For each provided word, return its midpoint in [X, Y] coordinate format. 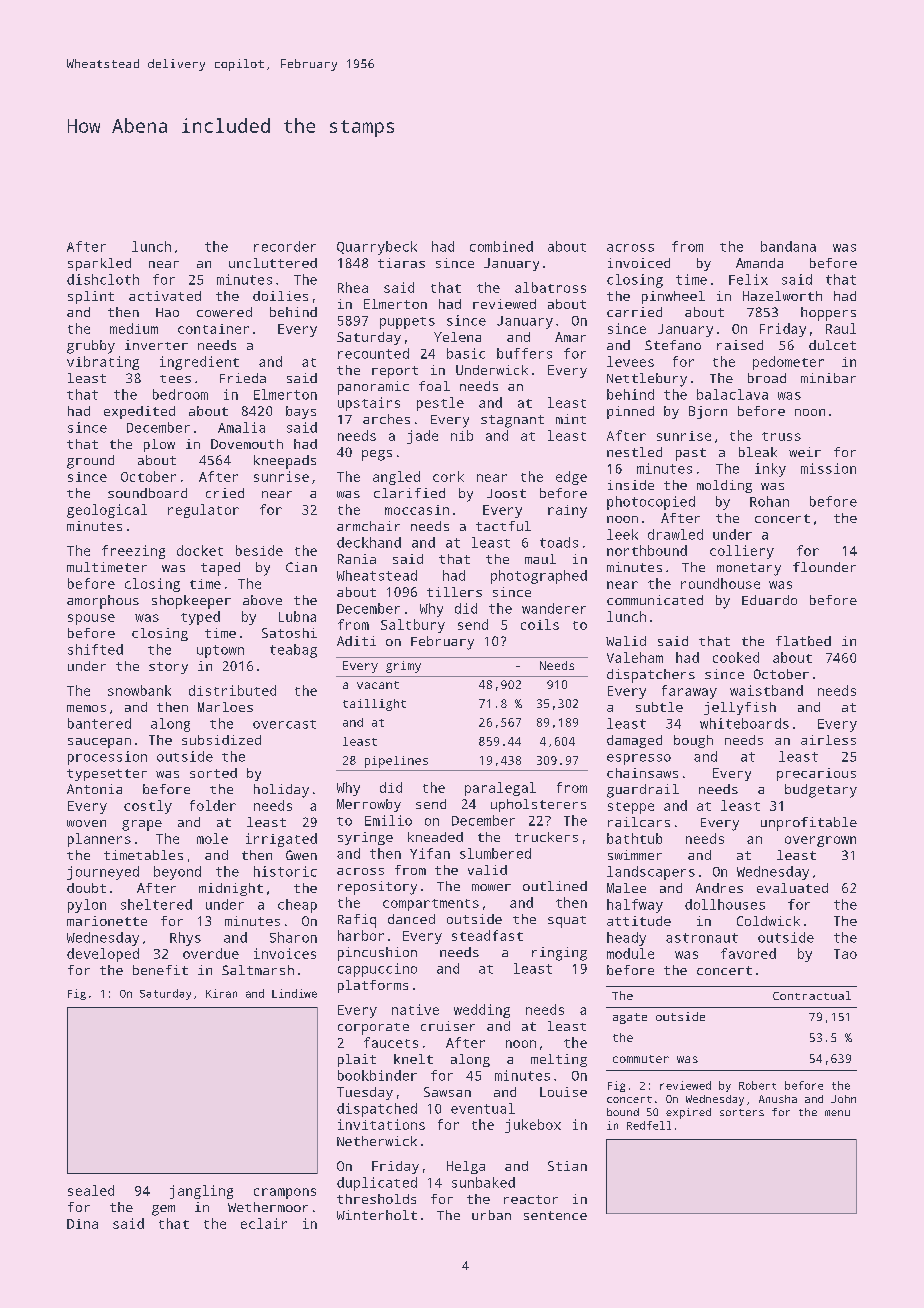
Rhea [353, 287]
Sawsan [447, 1092]
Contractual [812, 995]
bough [693, 741]
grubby [91, 347]
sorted [213, 773]
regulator [203, 511]
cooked [736, 657]
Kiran [221, 993]
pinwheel [673, 297]
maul [540, 559]
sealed [91, 1190]
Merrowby [369, 805]
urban [491, 1215]
